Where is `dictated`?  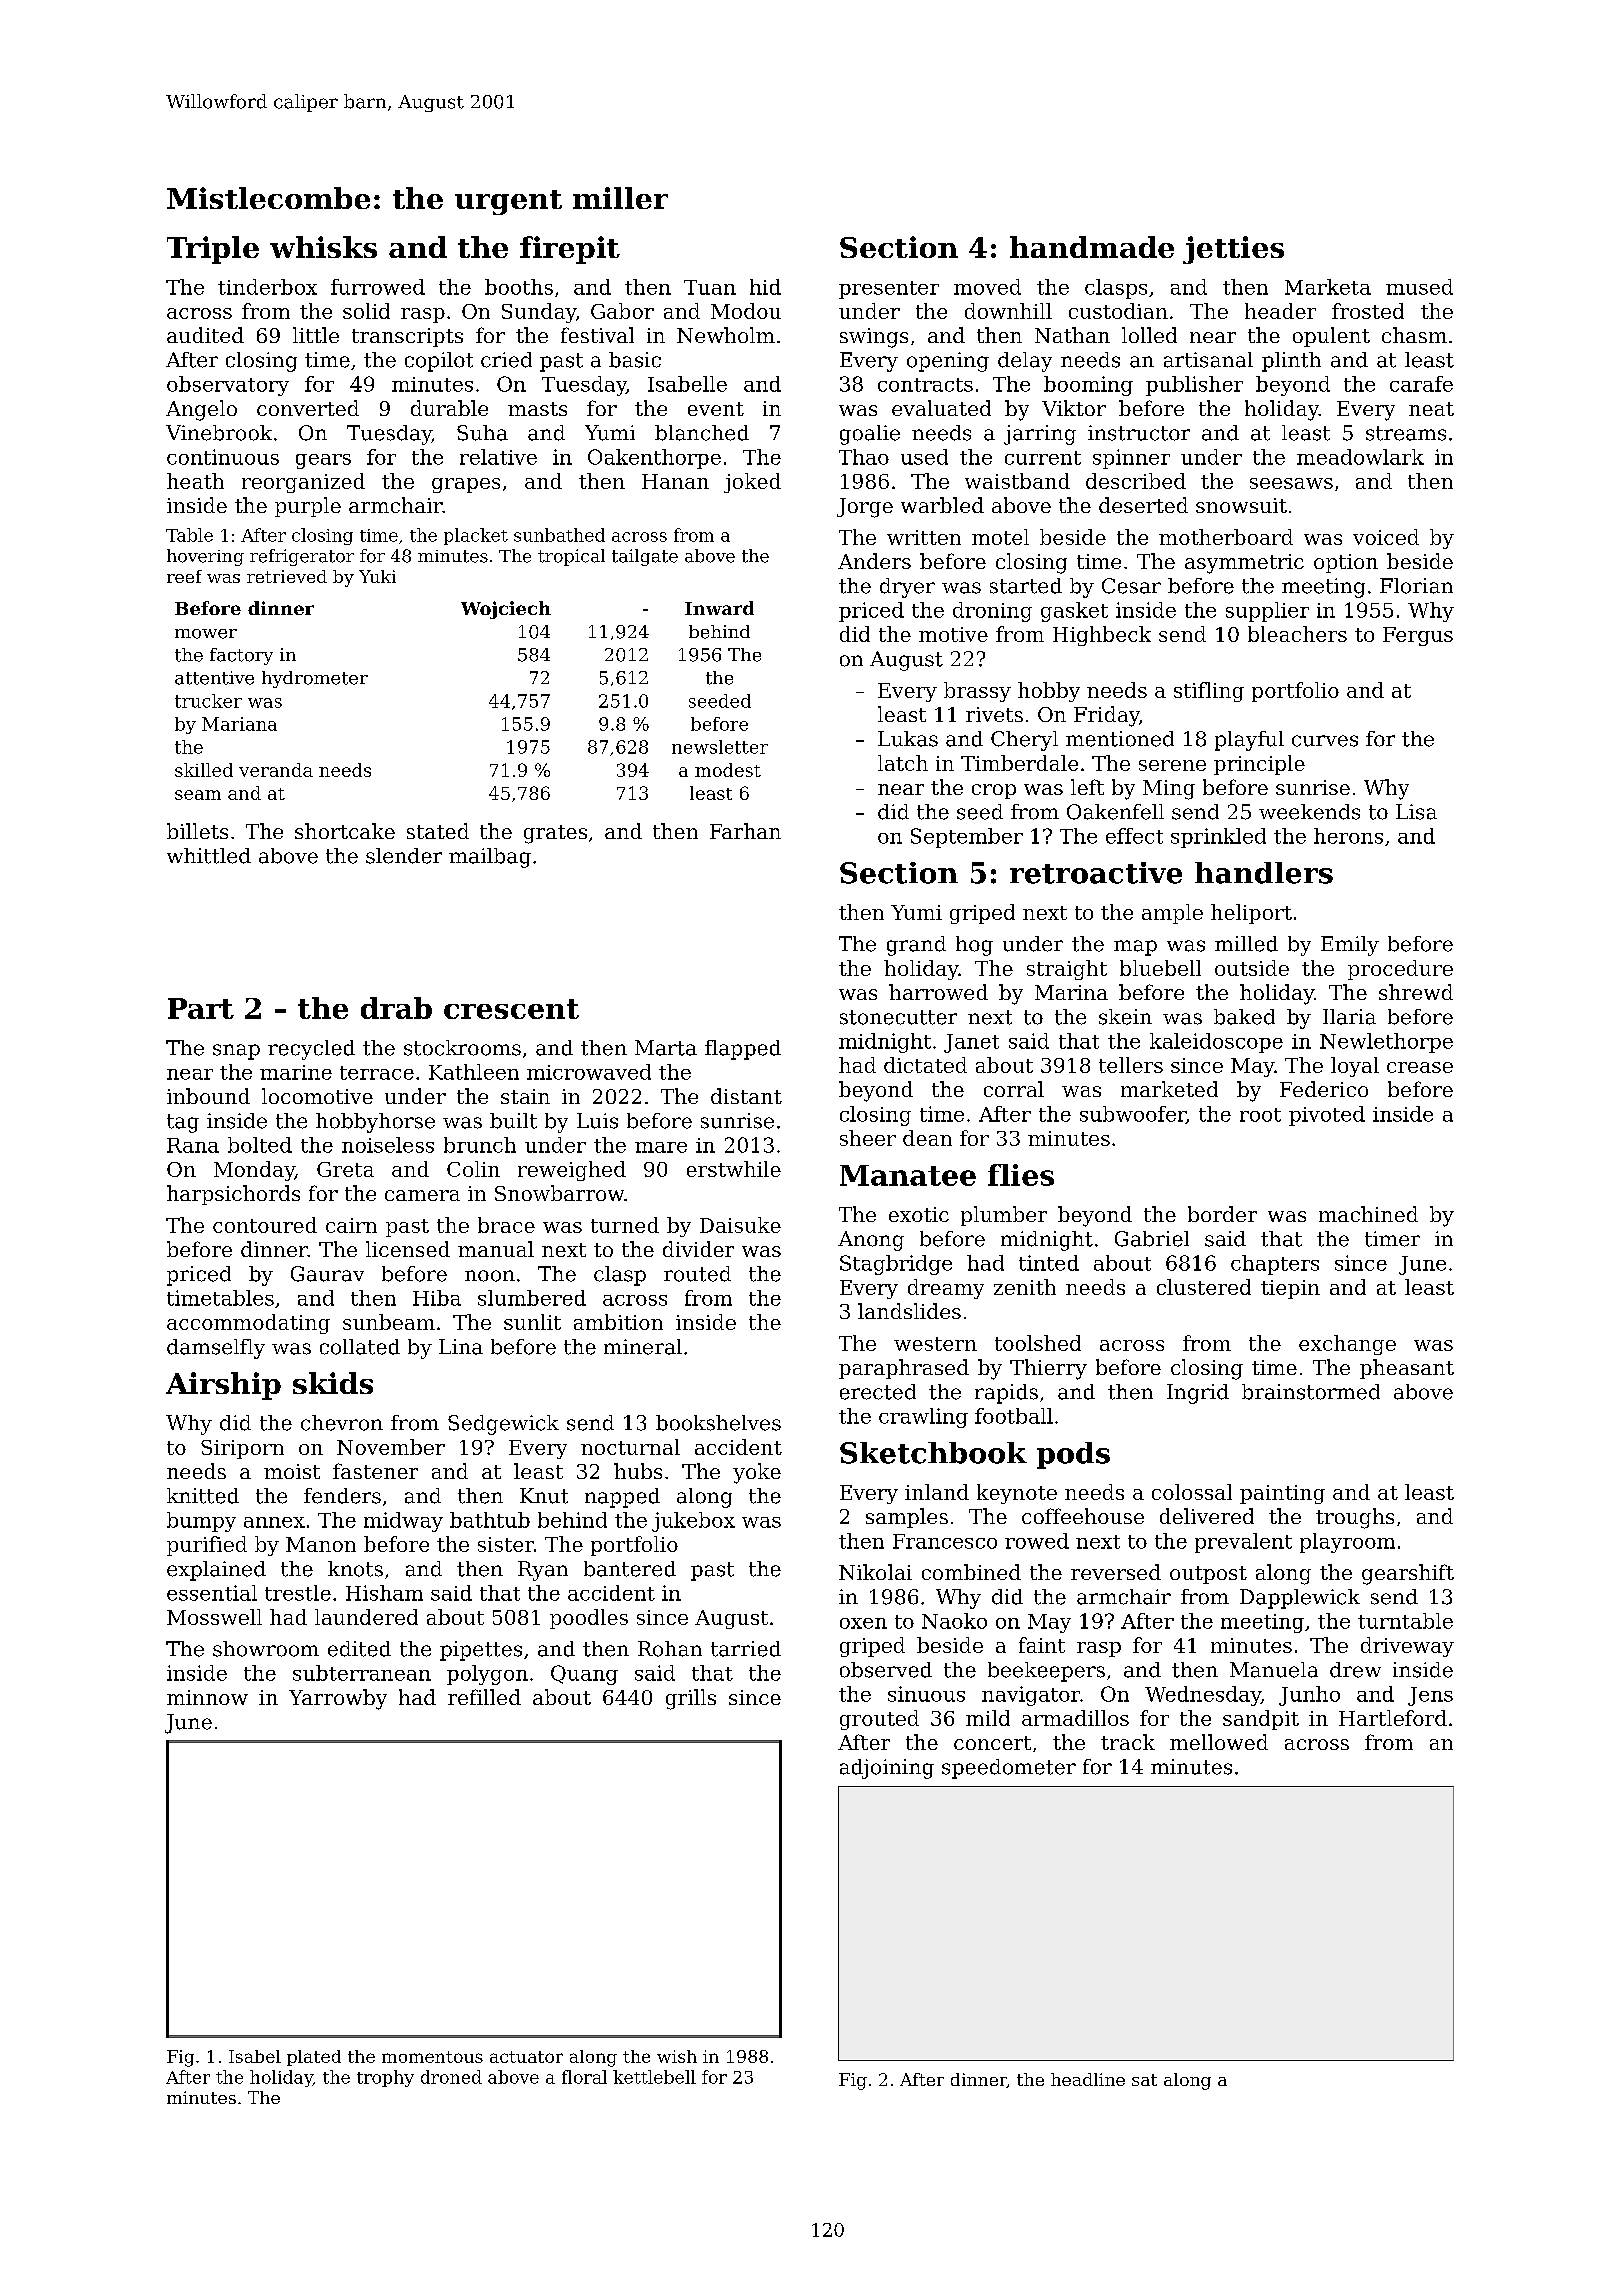 dictated is located at coordinates (925, 1065).
